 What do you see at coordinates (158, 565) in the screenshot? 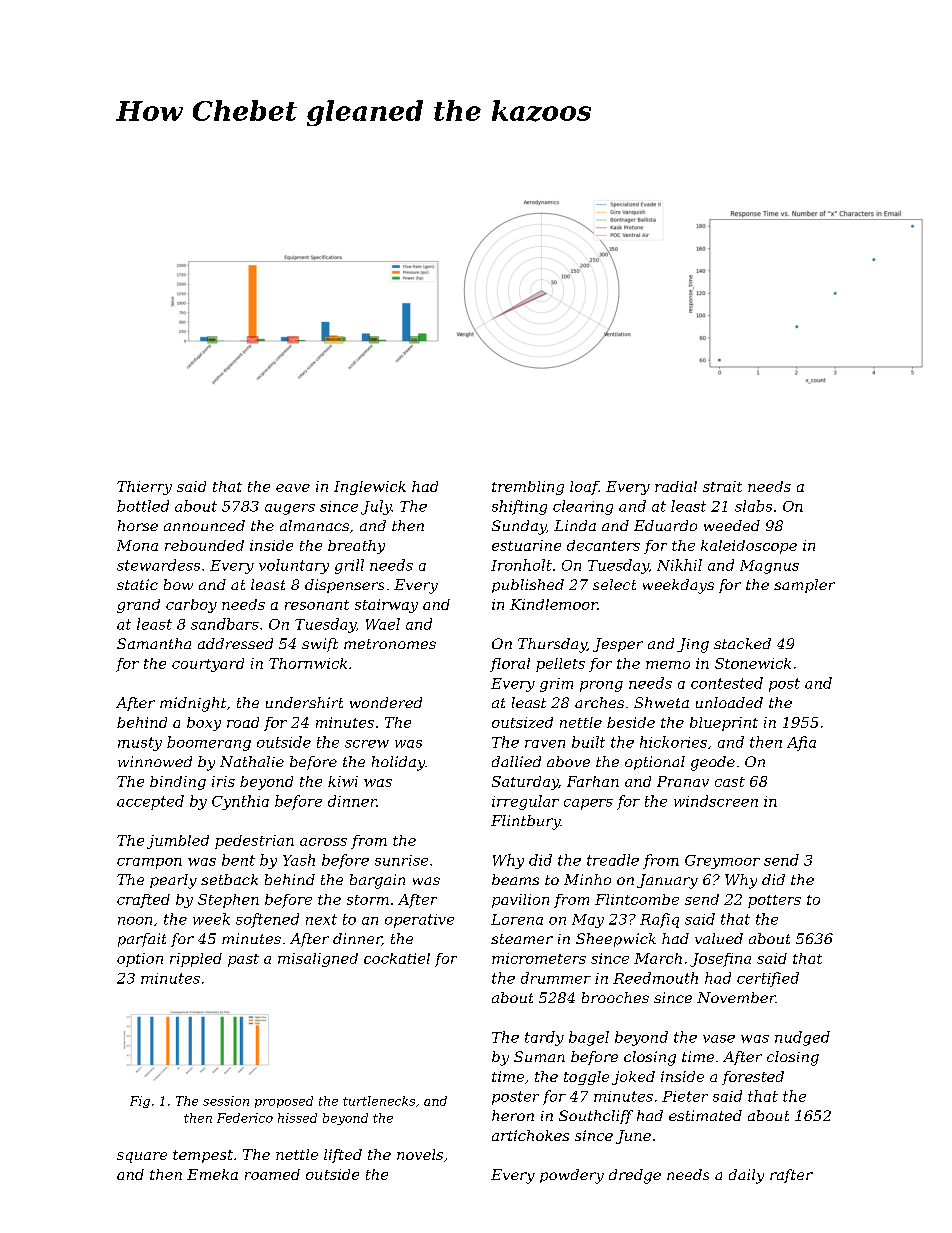
I see `stewardess` at bounding box center [158, 565].
